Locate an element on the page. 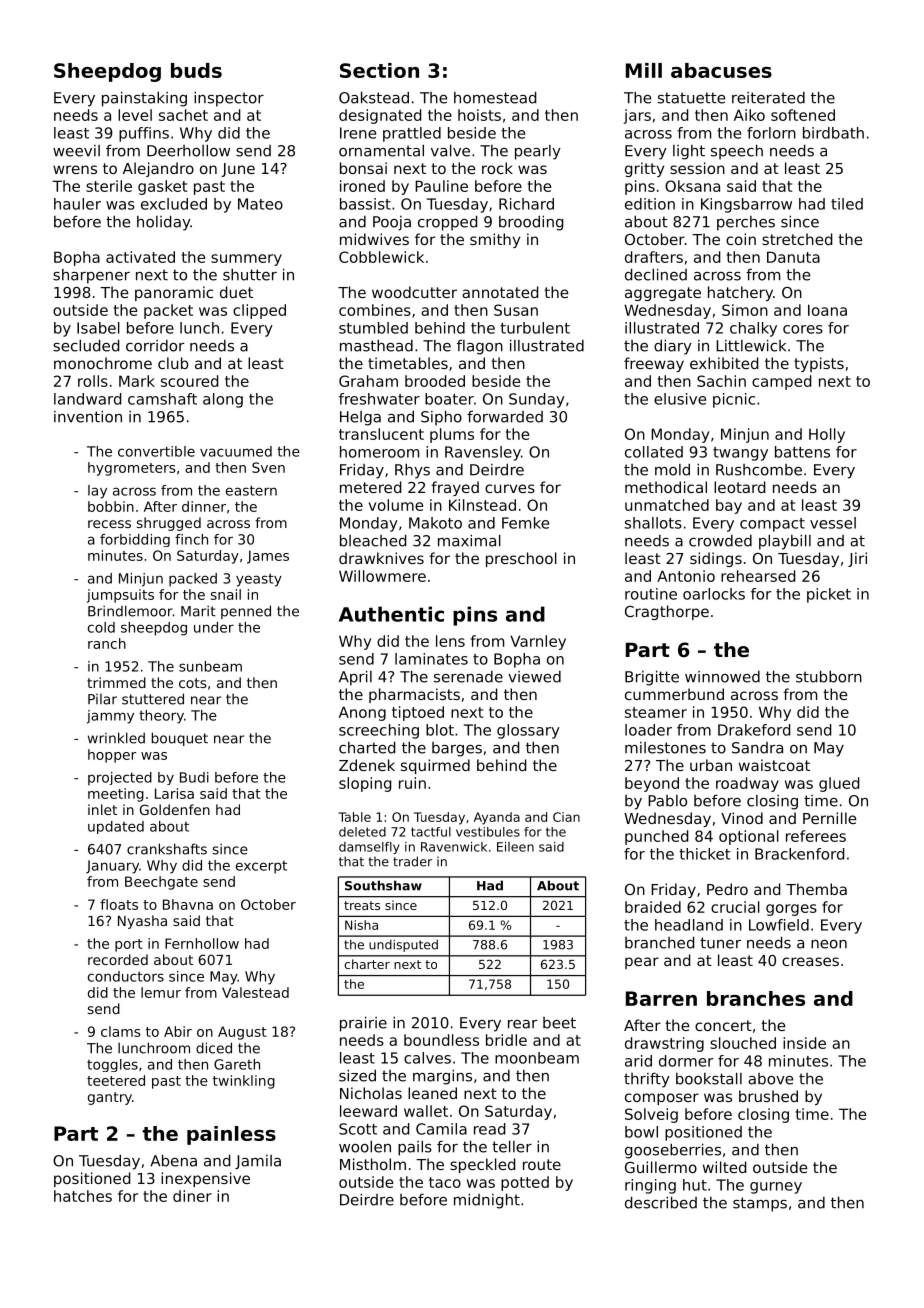  bleached is located at coordinates (373, 540).
